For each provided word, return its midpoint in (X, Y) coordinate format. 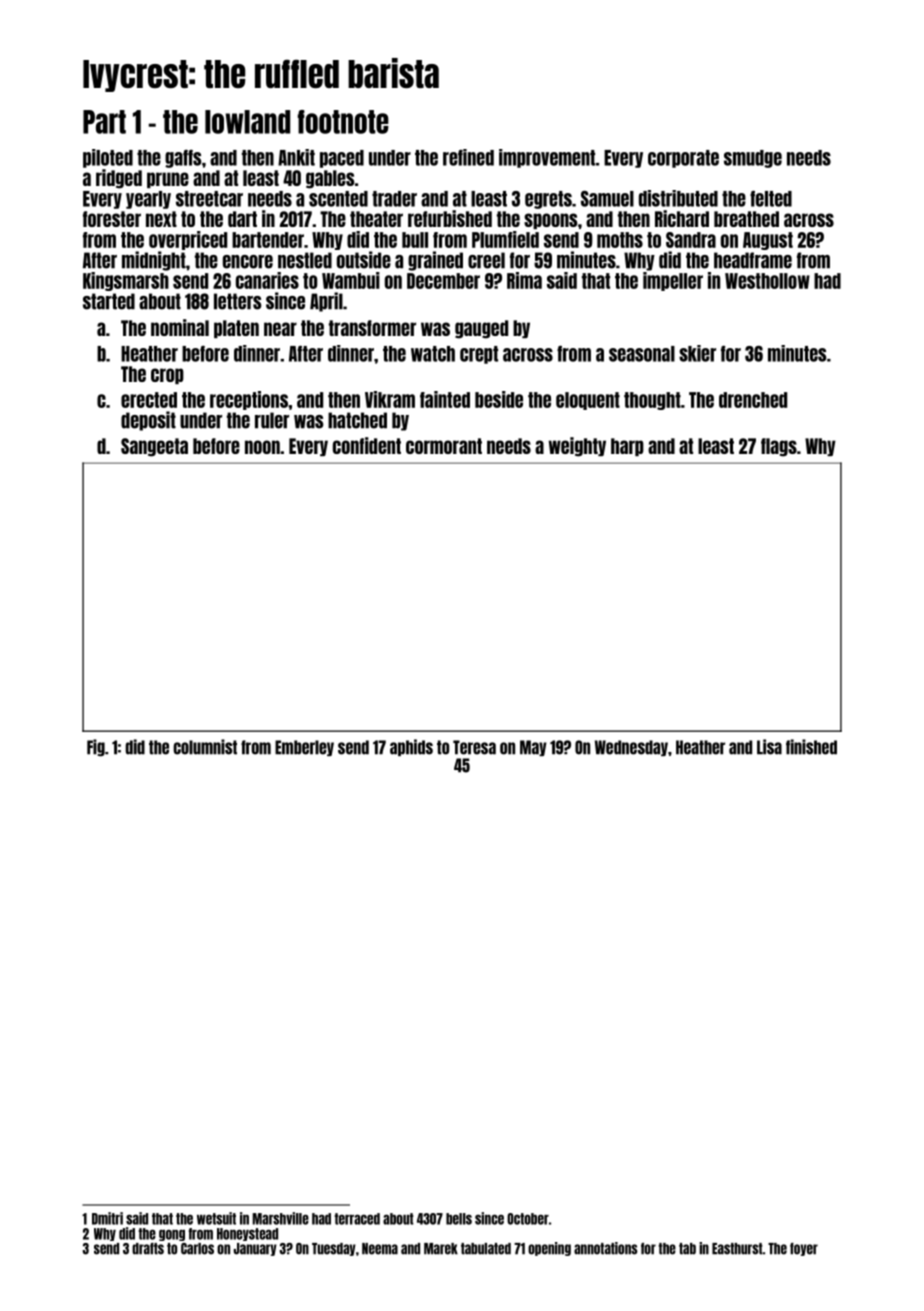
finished (811, 747)
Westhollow (767, 281)
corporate (683, 159)
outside (364, 260)
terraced (357, 1219)
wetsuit (216, 1218)
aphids (411, 747)
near (280, 329)
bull (415, 240)
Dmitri (107, 1218)
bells (459, 1219)
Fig (96, 748)
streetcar (209, 199)
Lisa (769, 747)
